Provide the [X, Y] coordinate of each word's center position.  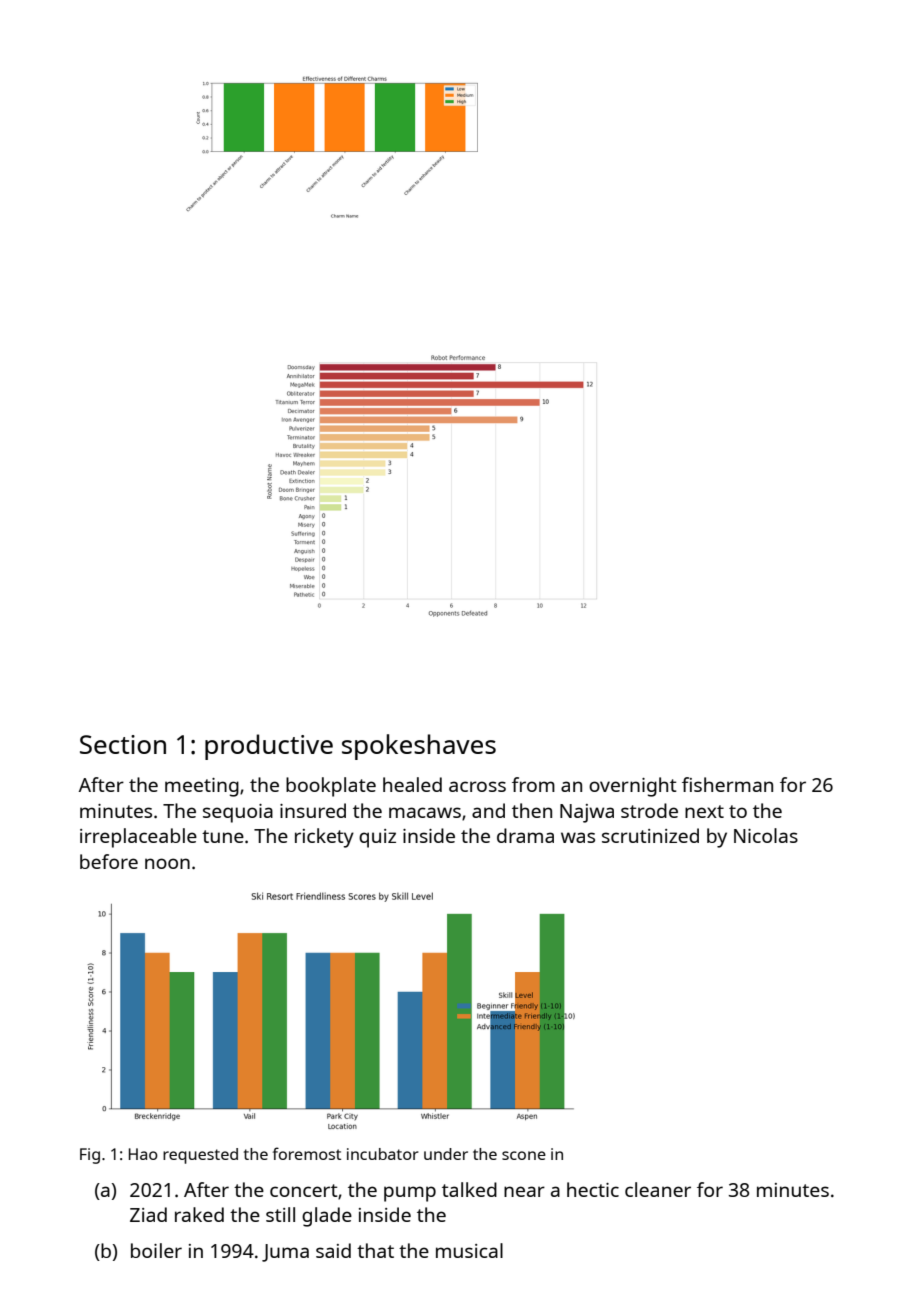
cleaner [658, 1189]
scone [524, 1155]
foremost [307, 1153]
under [446, 1154]
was [578, 837]
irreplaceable [138, 838]
